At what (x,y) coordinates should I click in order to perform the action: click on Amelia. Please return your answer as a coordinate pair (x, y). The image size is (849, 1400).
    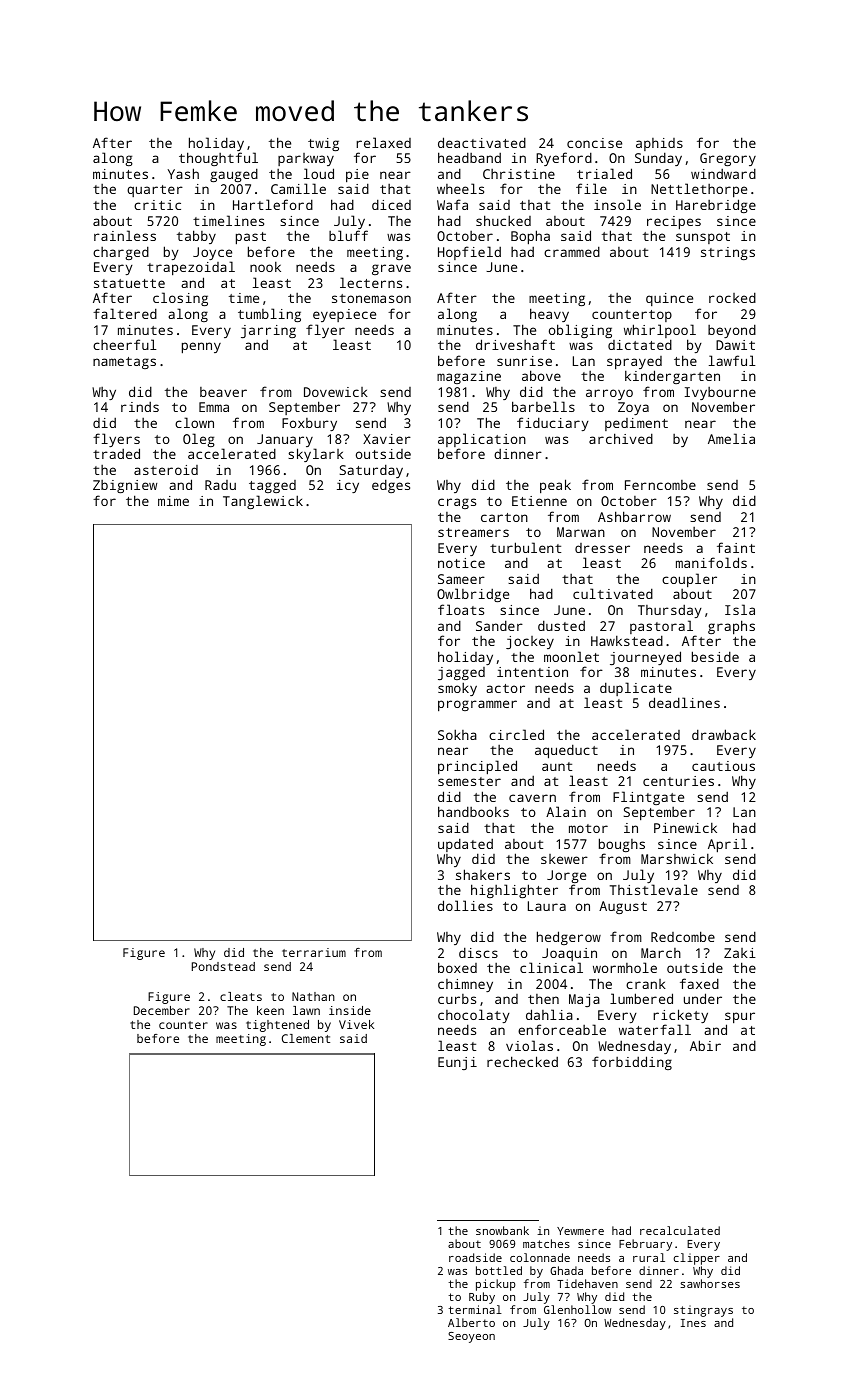
    Looking at the image, I should click on (731, 438).
